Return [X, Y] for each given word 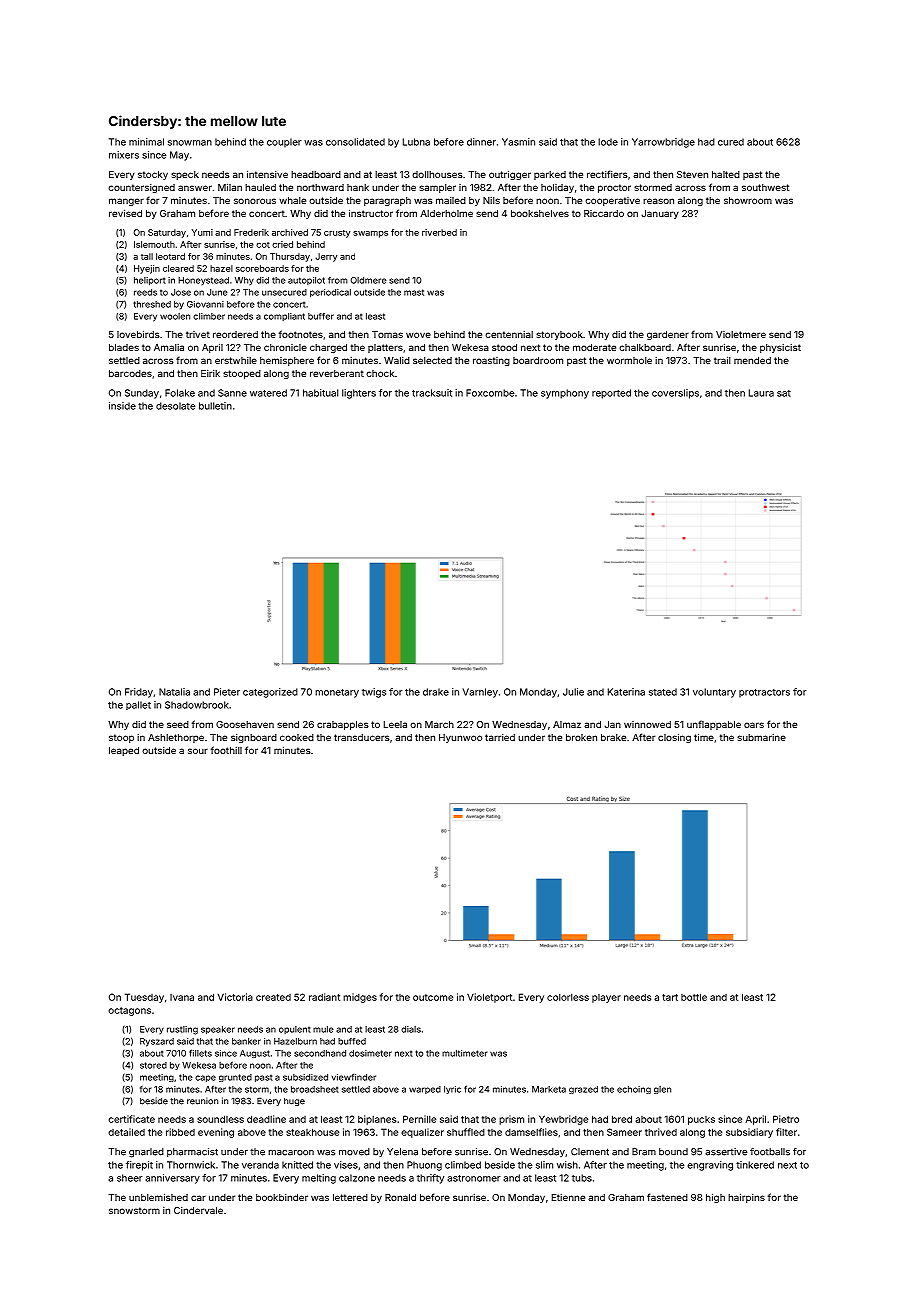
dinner [481, 142]
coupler [284, 143]
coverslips [675, 394]
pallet [138, 705]
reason [658, 201]
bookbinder [282, 1197]
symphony [565, 394]
